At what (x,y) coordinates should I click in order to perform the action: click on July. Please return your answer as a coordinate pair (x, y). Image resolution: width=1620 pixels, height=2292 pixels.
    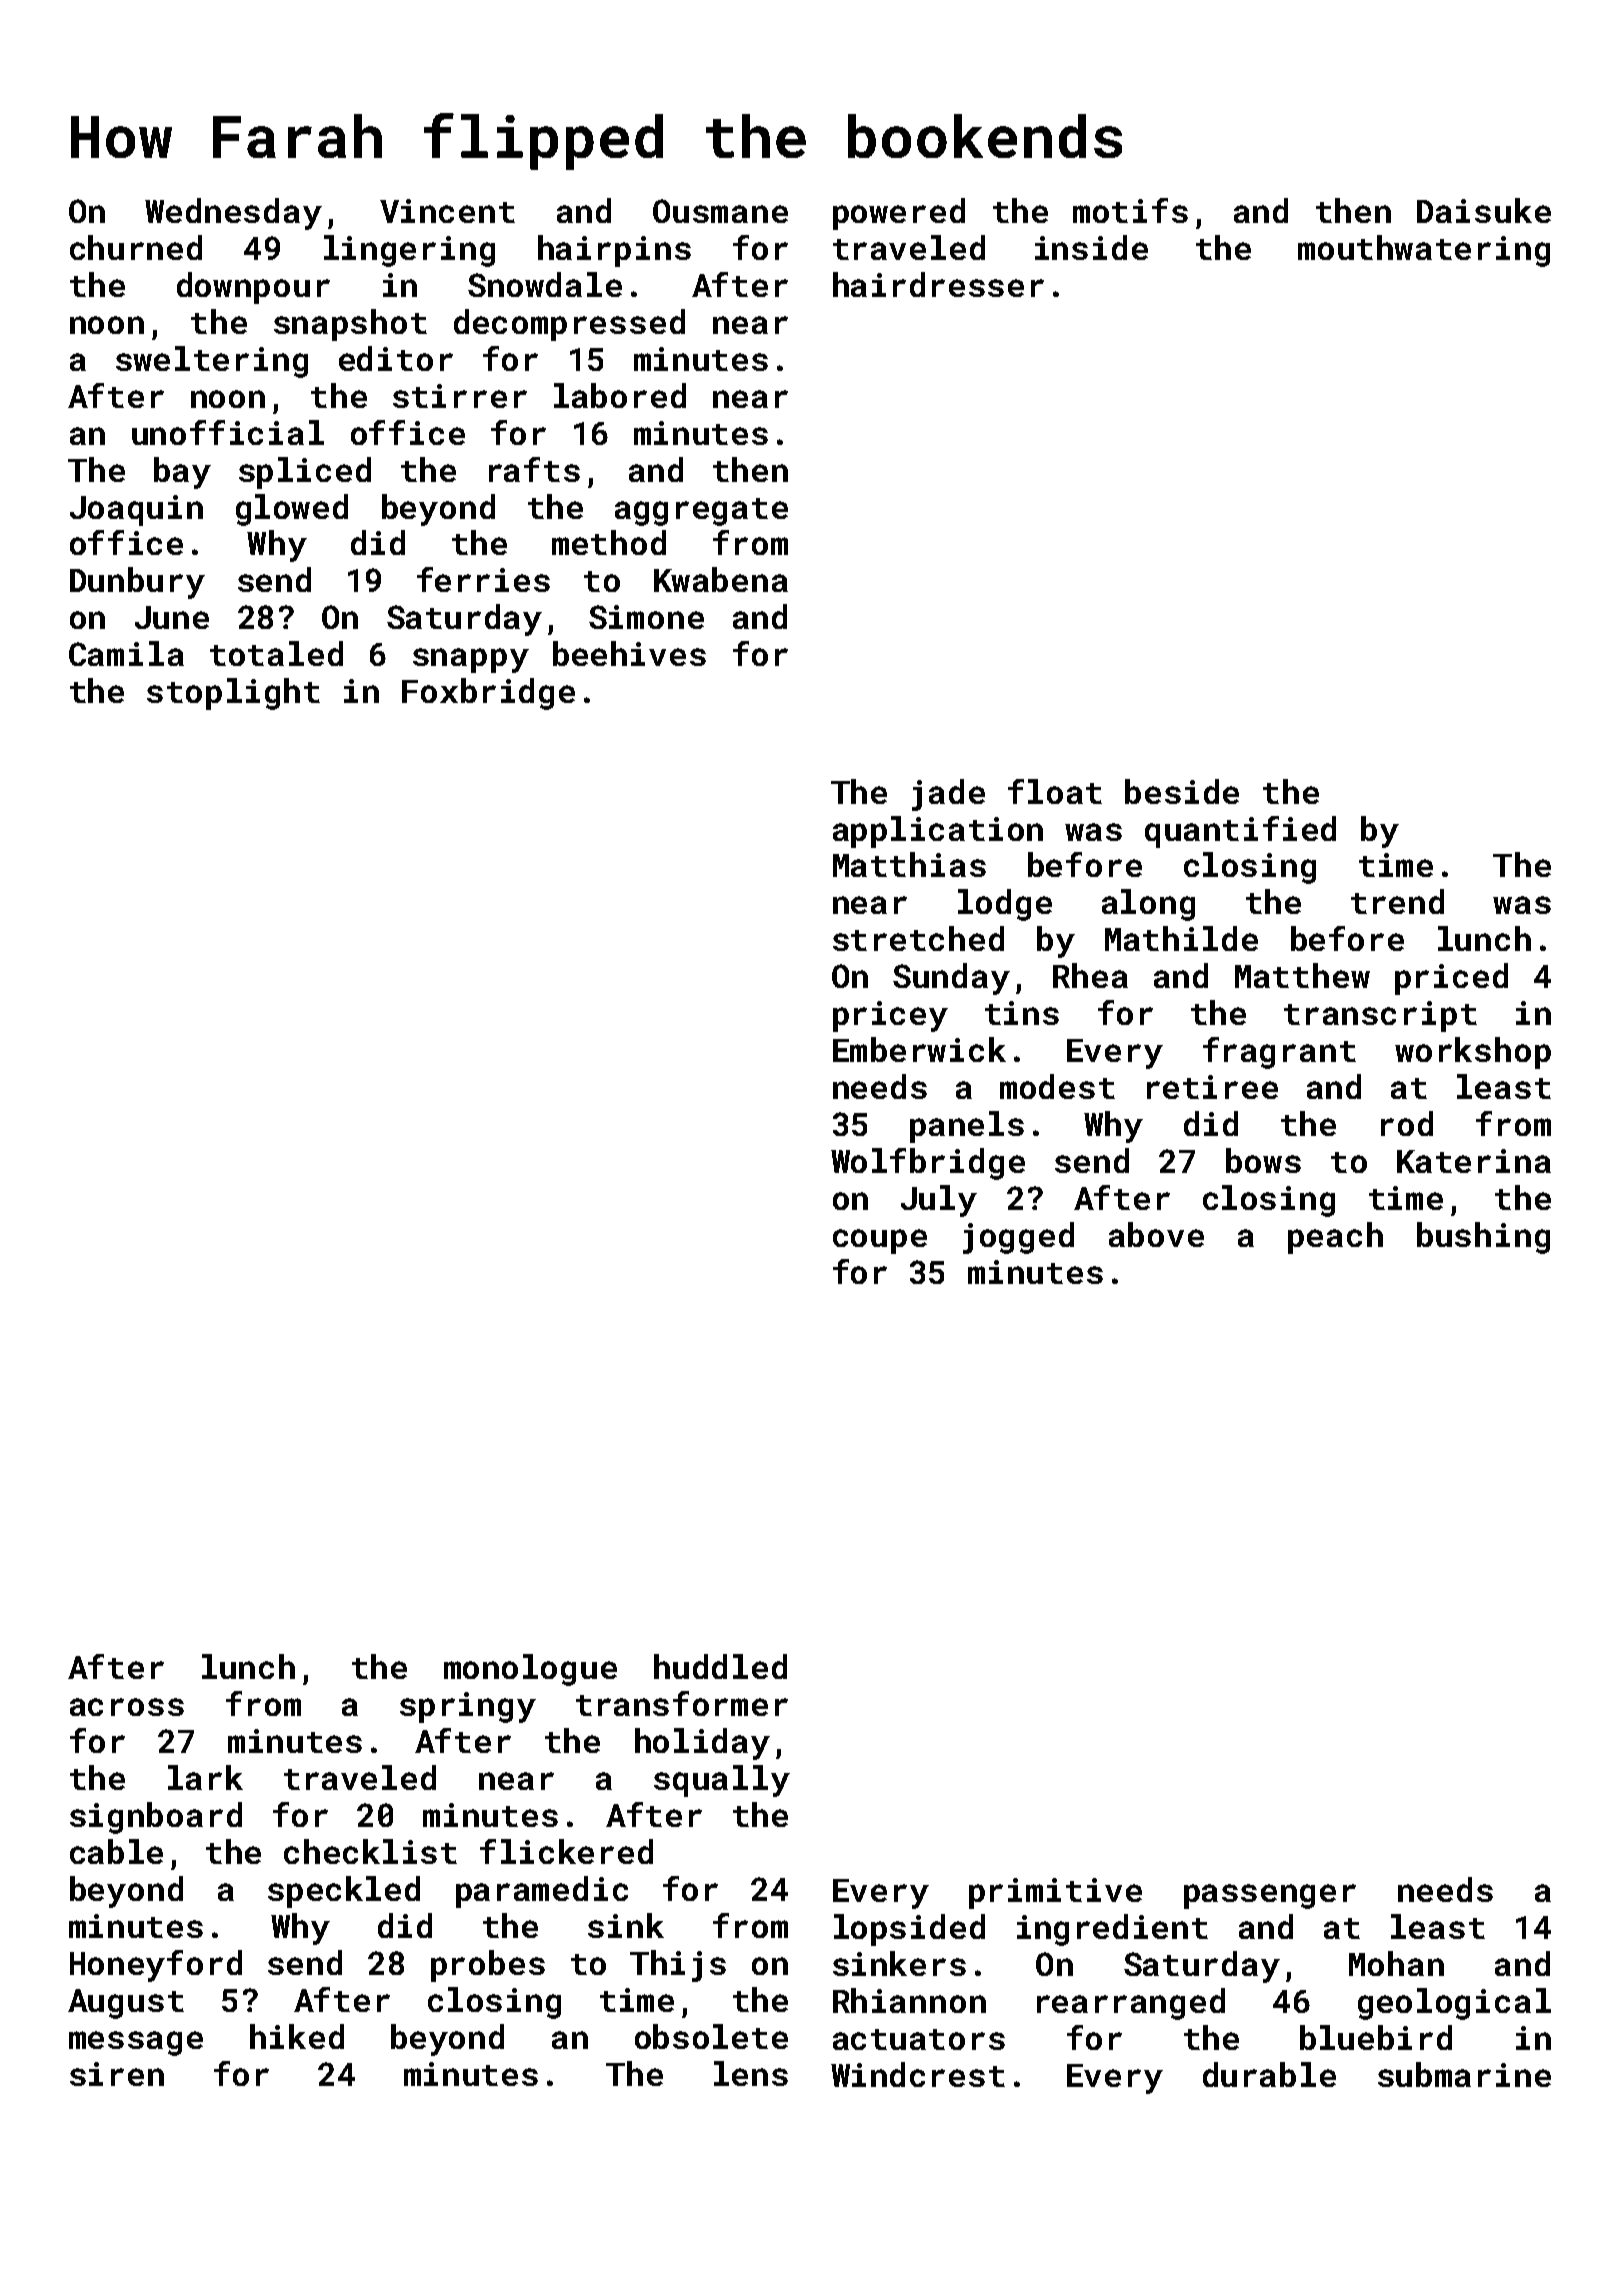
    Looking at the image, I should click on (939, 1201).
